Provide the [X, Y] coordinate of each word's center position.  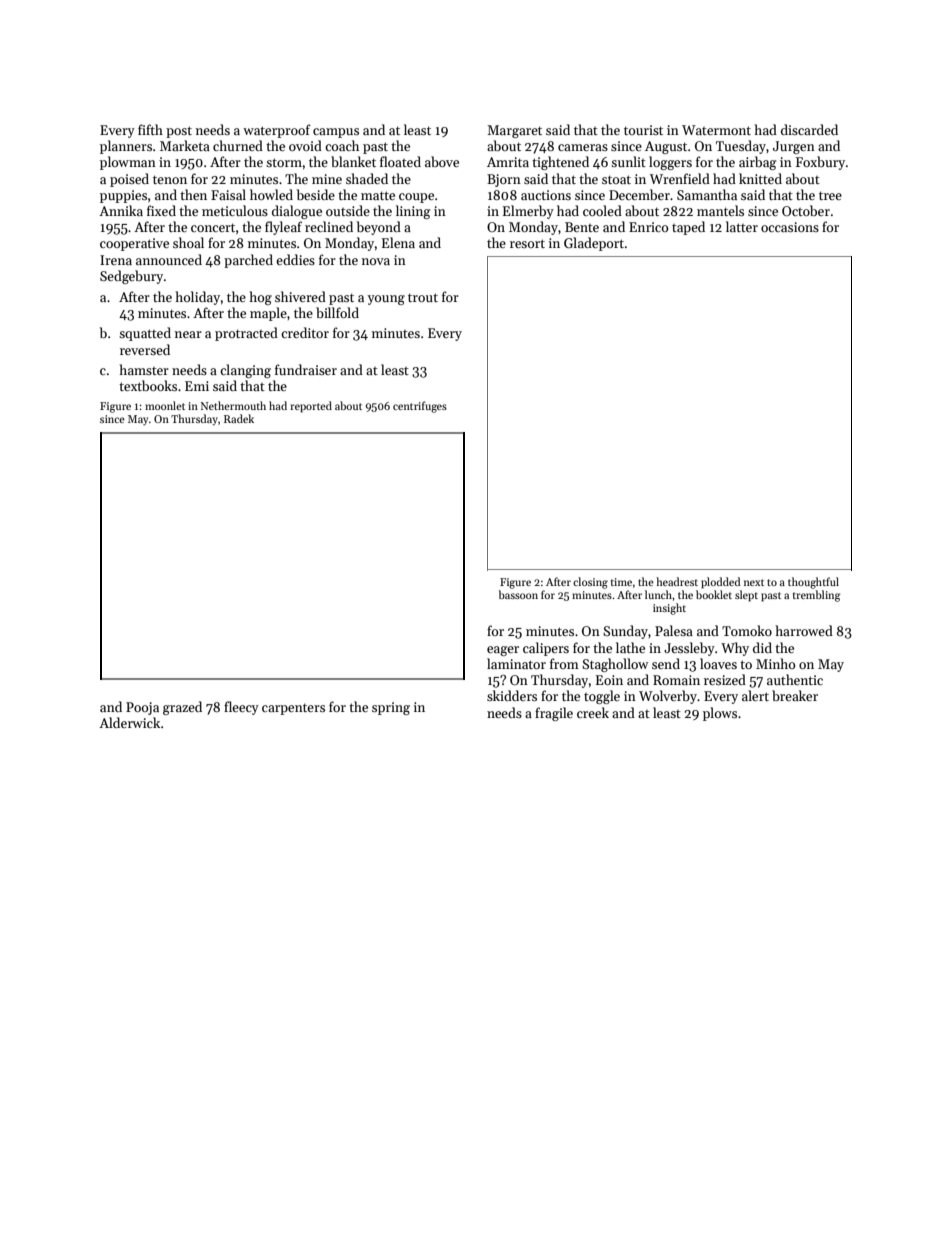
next [754, 582]
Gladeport [594, 244]
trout [423, 297]
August [666, 147]
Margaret [514, 131]
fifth [150, 129]
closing [590, 583]
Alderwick [129, 722]
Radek [239, 418]
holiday [198, 298]
